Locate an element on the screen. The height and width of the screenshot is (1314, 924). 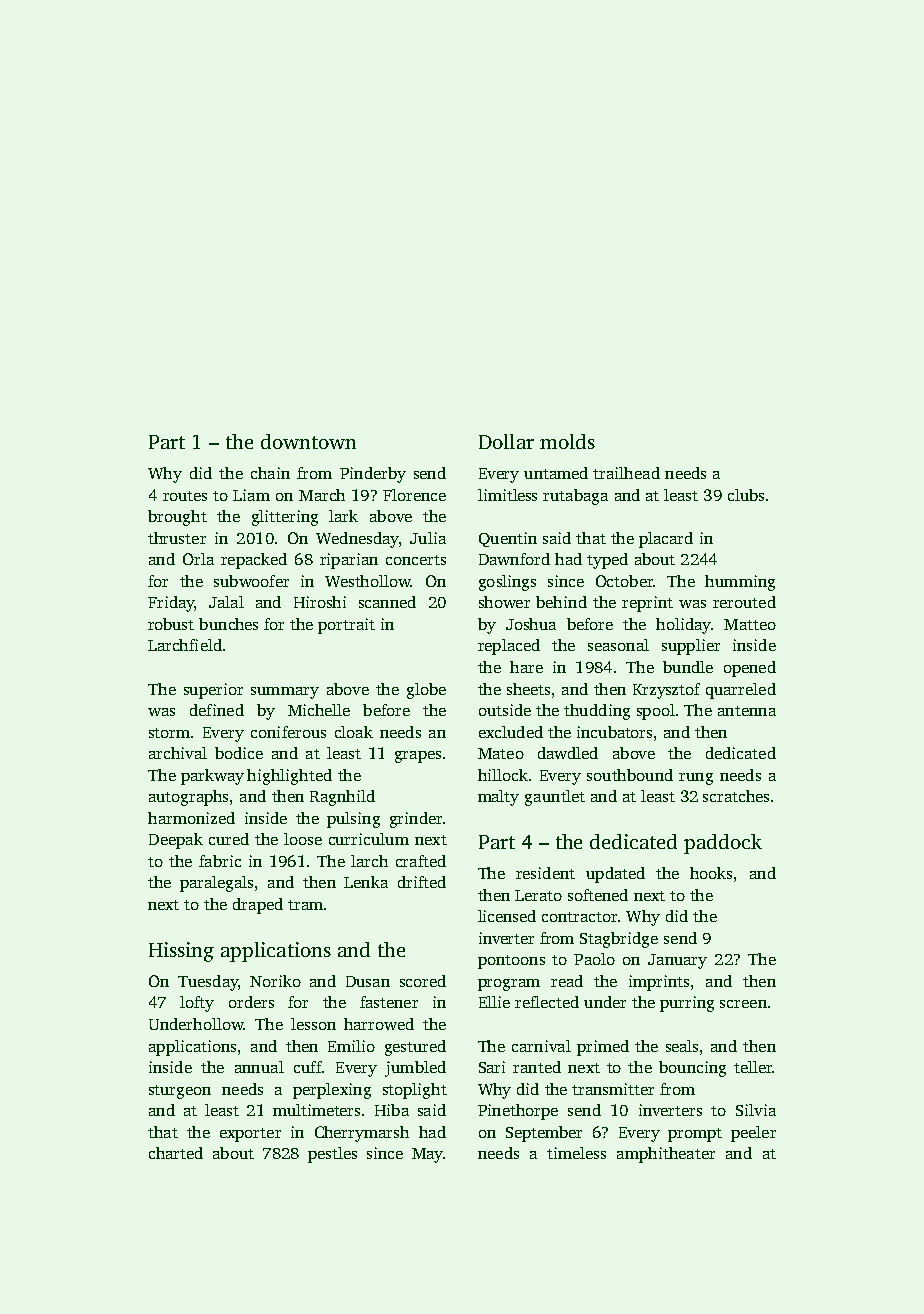
drifted is located at coordinates (422, 882).
